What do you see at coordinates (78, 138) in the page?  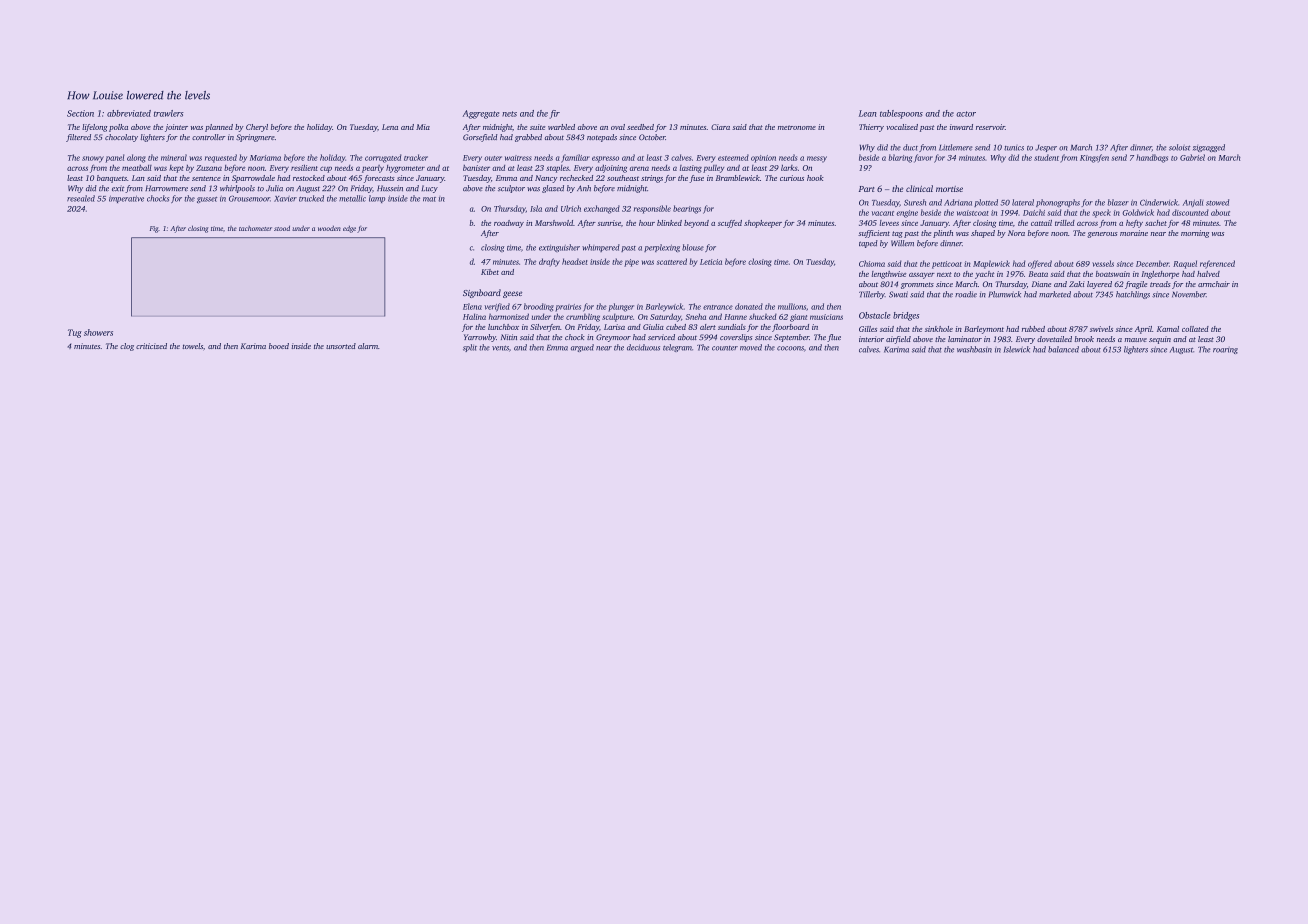 I see `filtered` at bounding box center [78, 138].
